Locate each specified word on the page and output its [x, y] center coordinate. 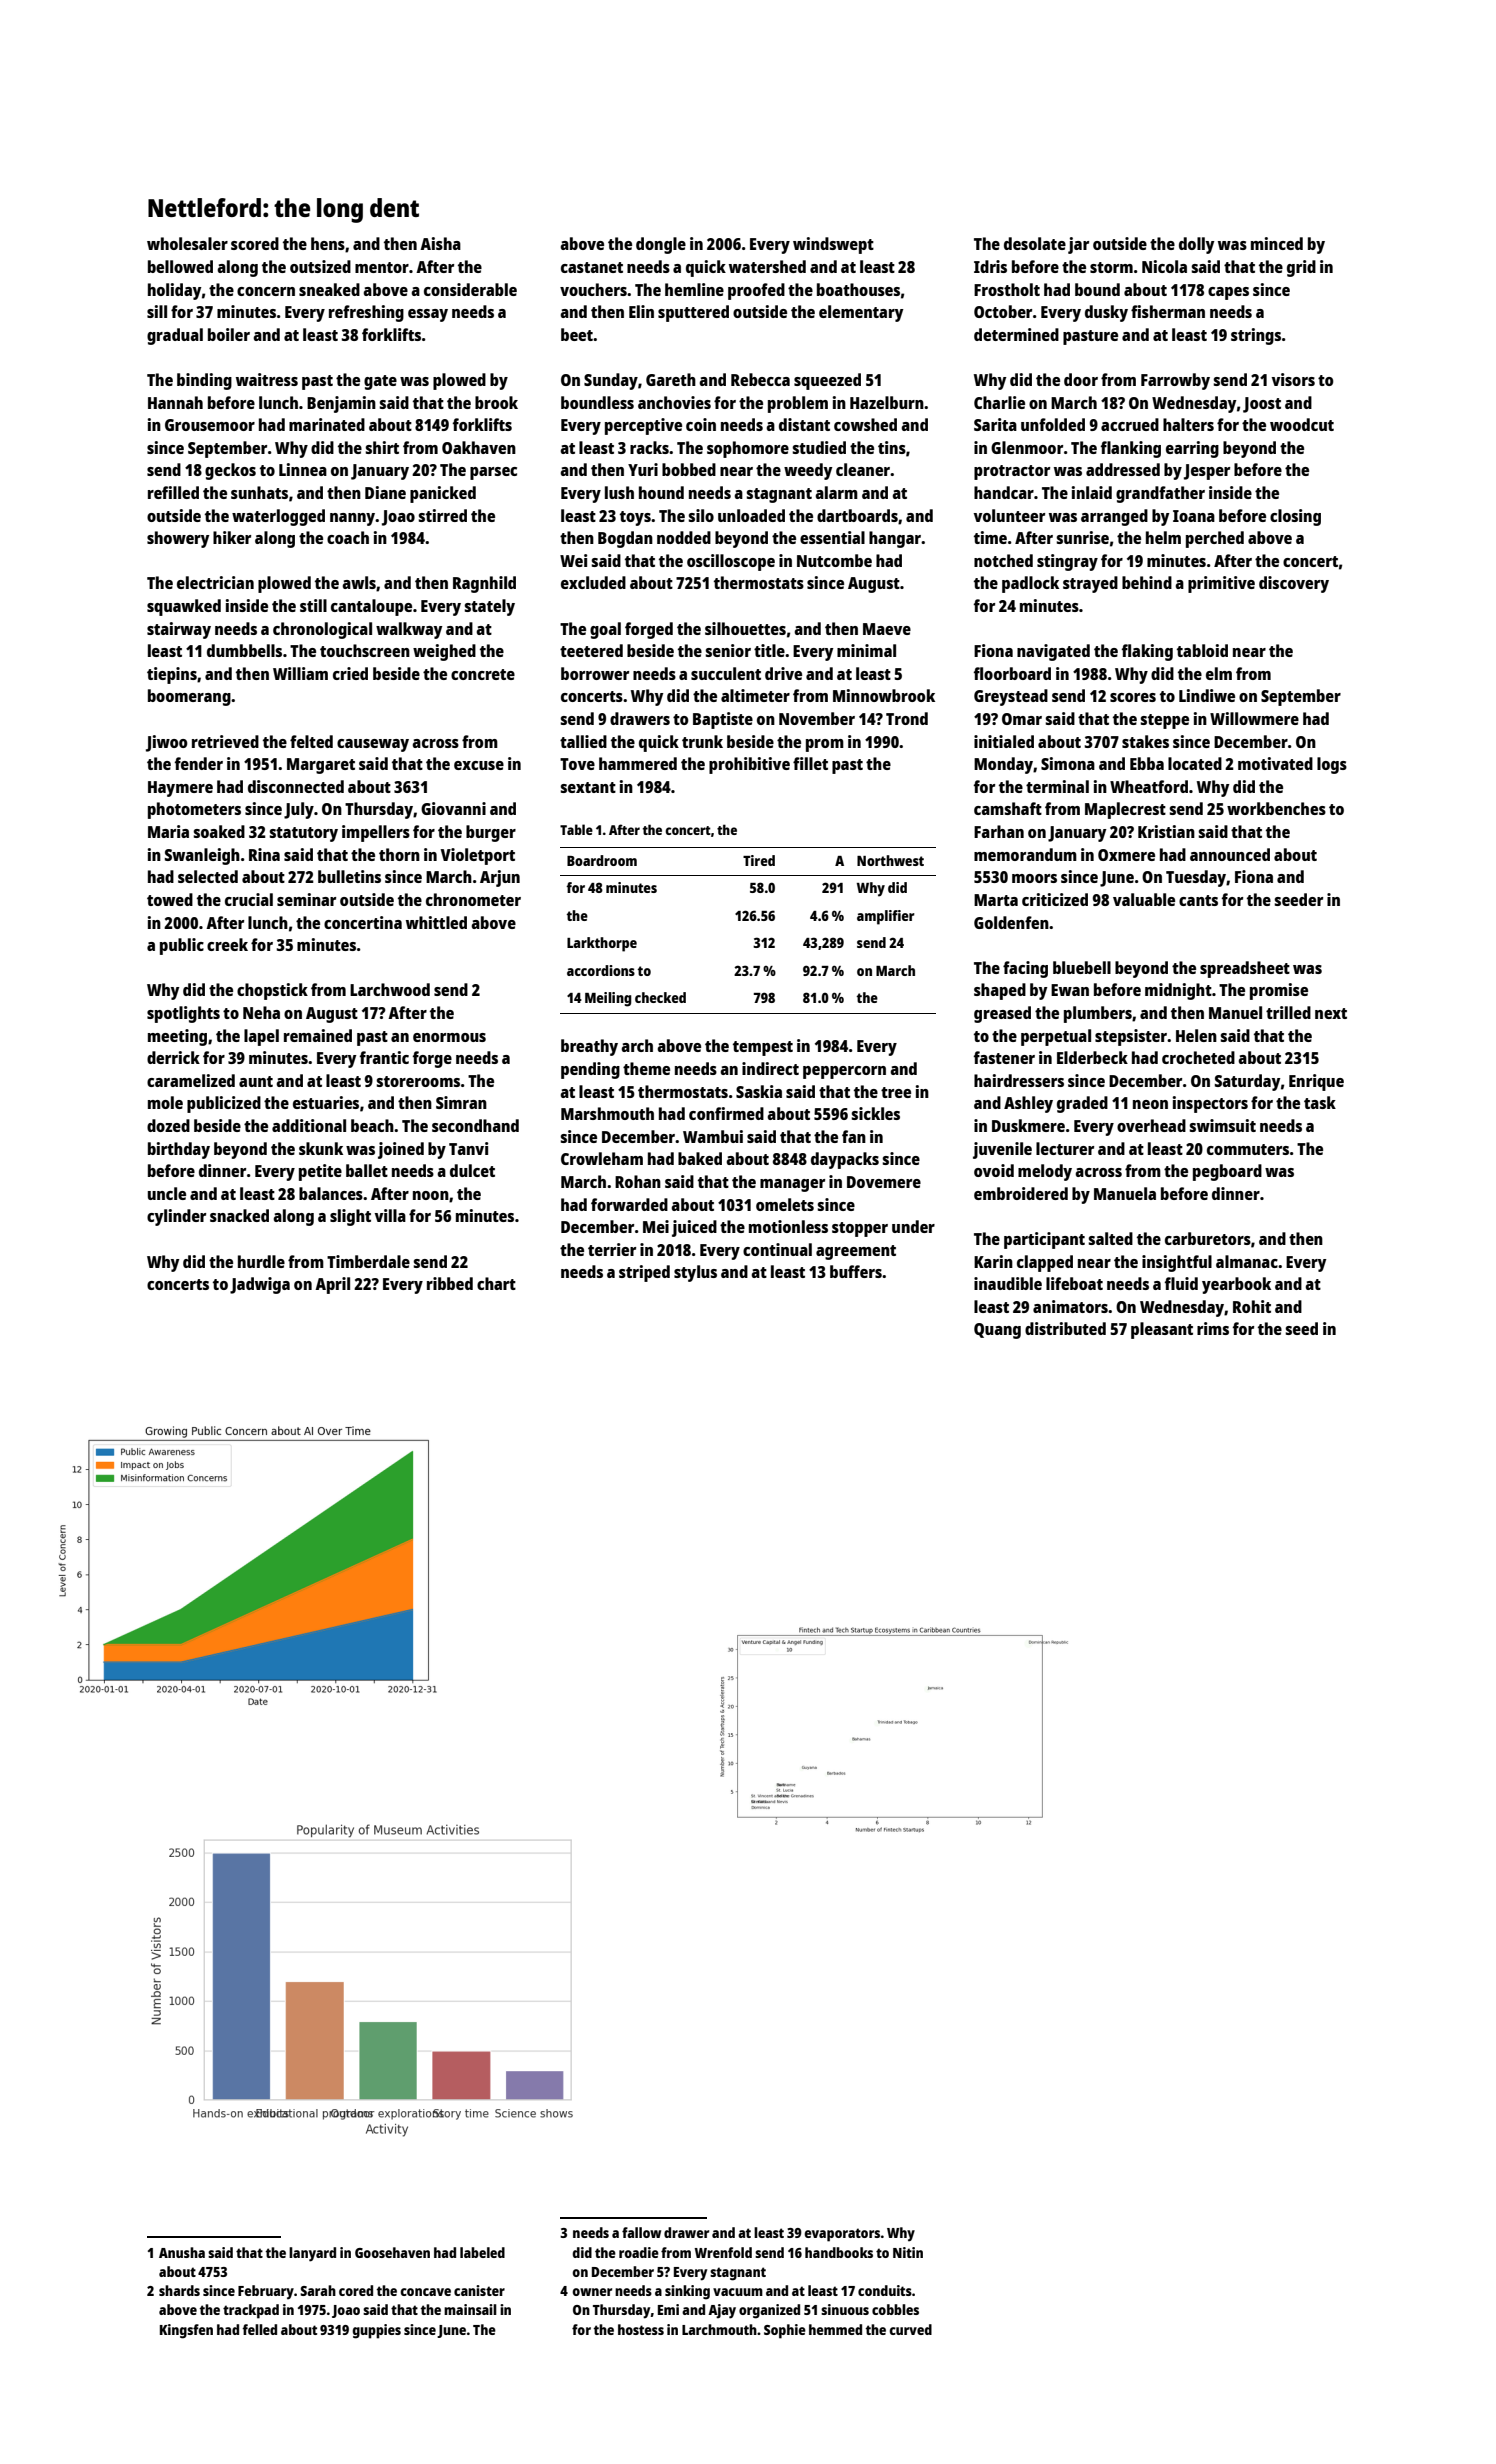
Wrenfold [723, 2252]
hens [328, 243]
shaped [1000, 991]
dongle [661, 245]
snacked [239, 1215]
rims [1213, 1328]
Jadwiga [260, 1285]
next [1331, 1013]
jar [1078, 245]
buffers [856, 1271]
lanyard [312, 2254]
